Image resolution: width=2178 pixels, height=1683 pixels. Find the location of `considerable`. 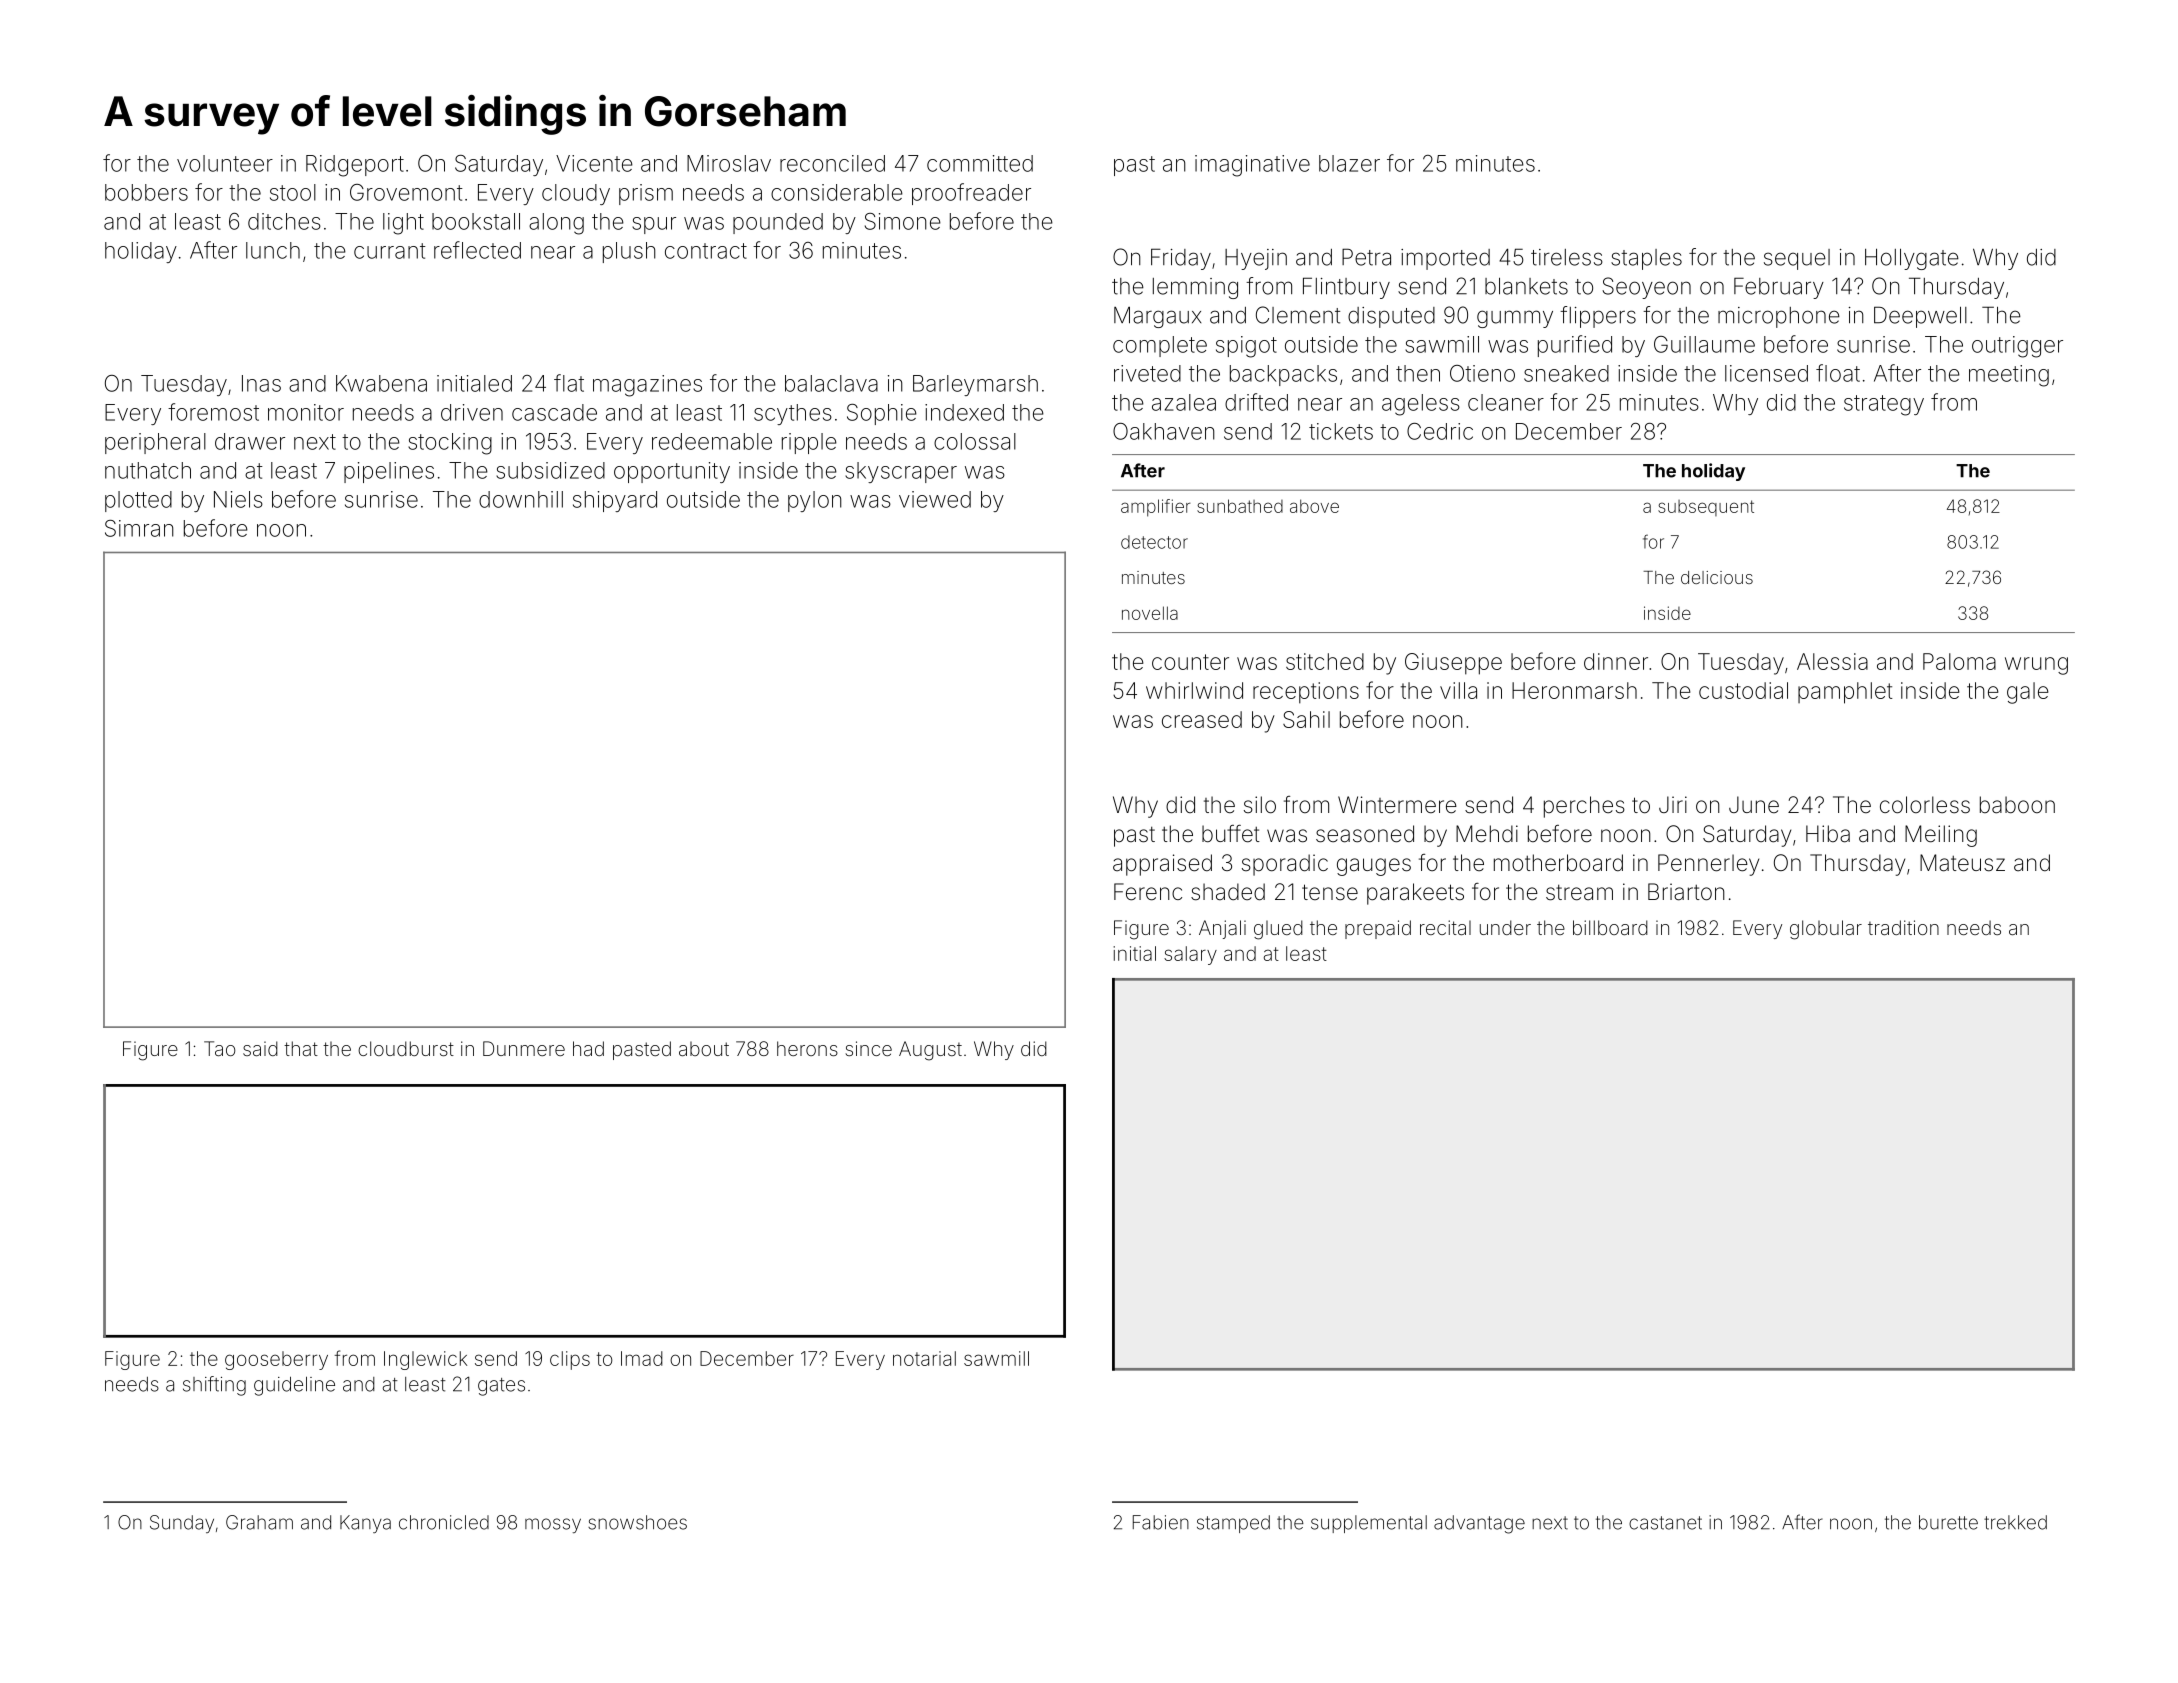

considerable is located at coordinates (837, 192).
